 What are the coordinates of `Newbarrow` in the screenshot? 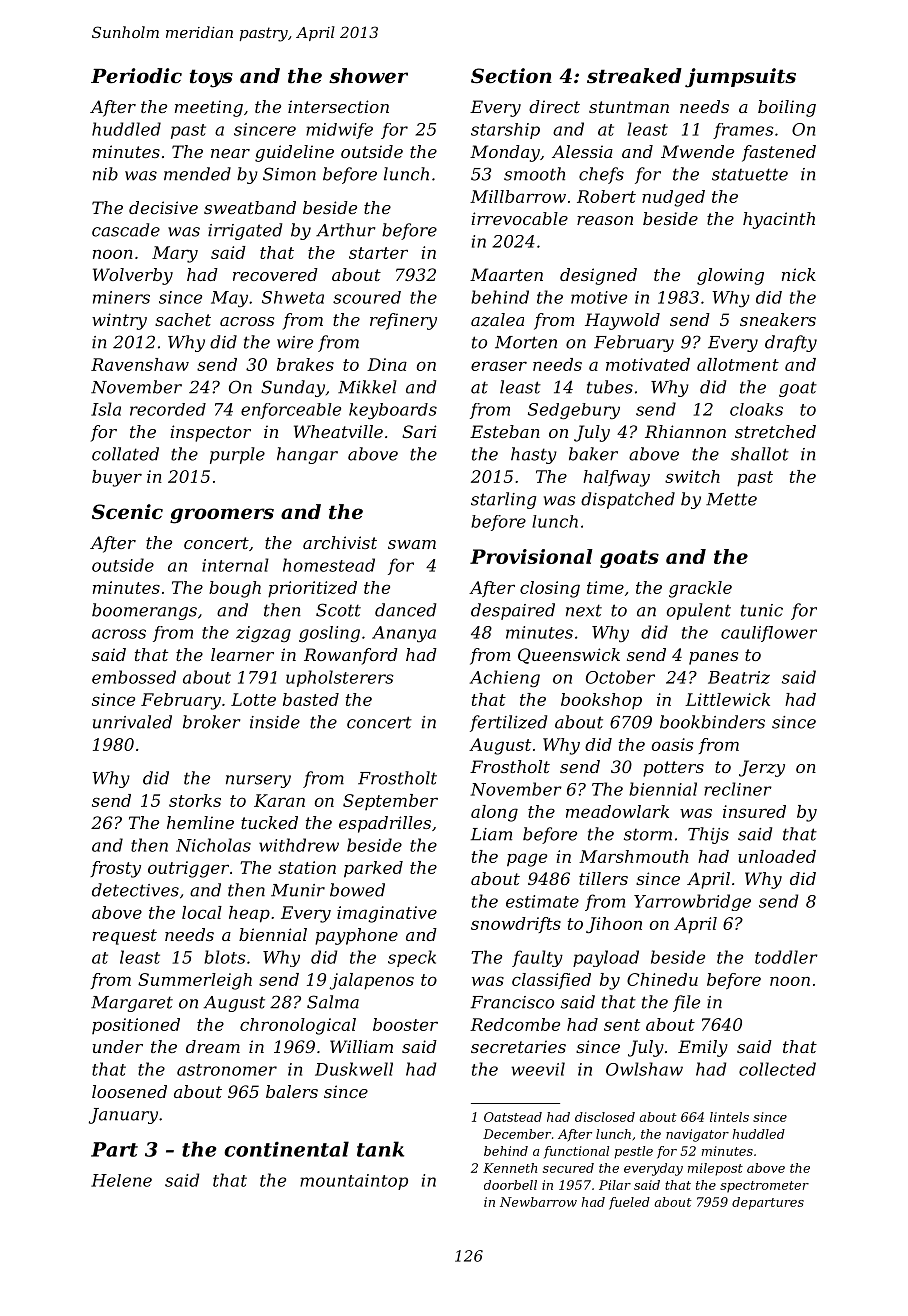 It's located at (538, 1202).
